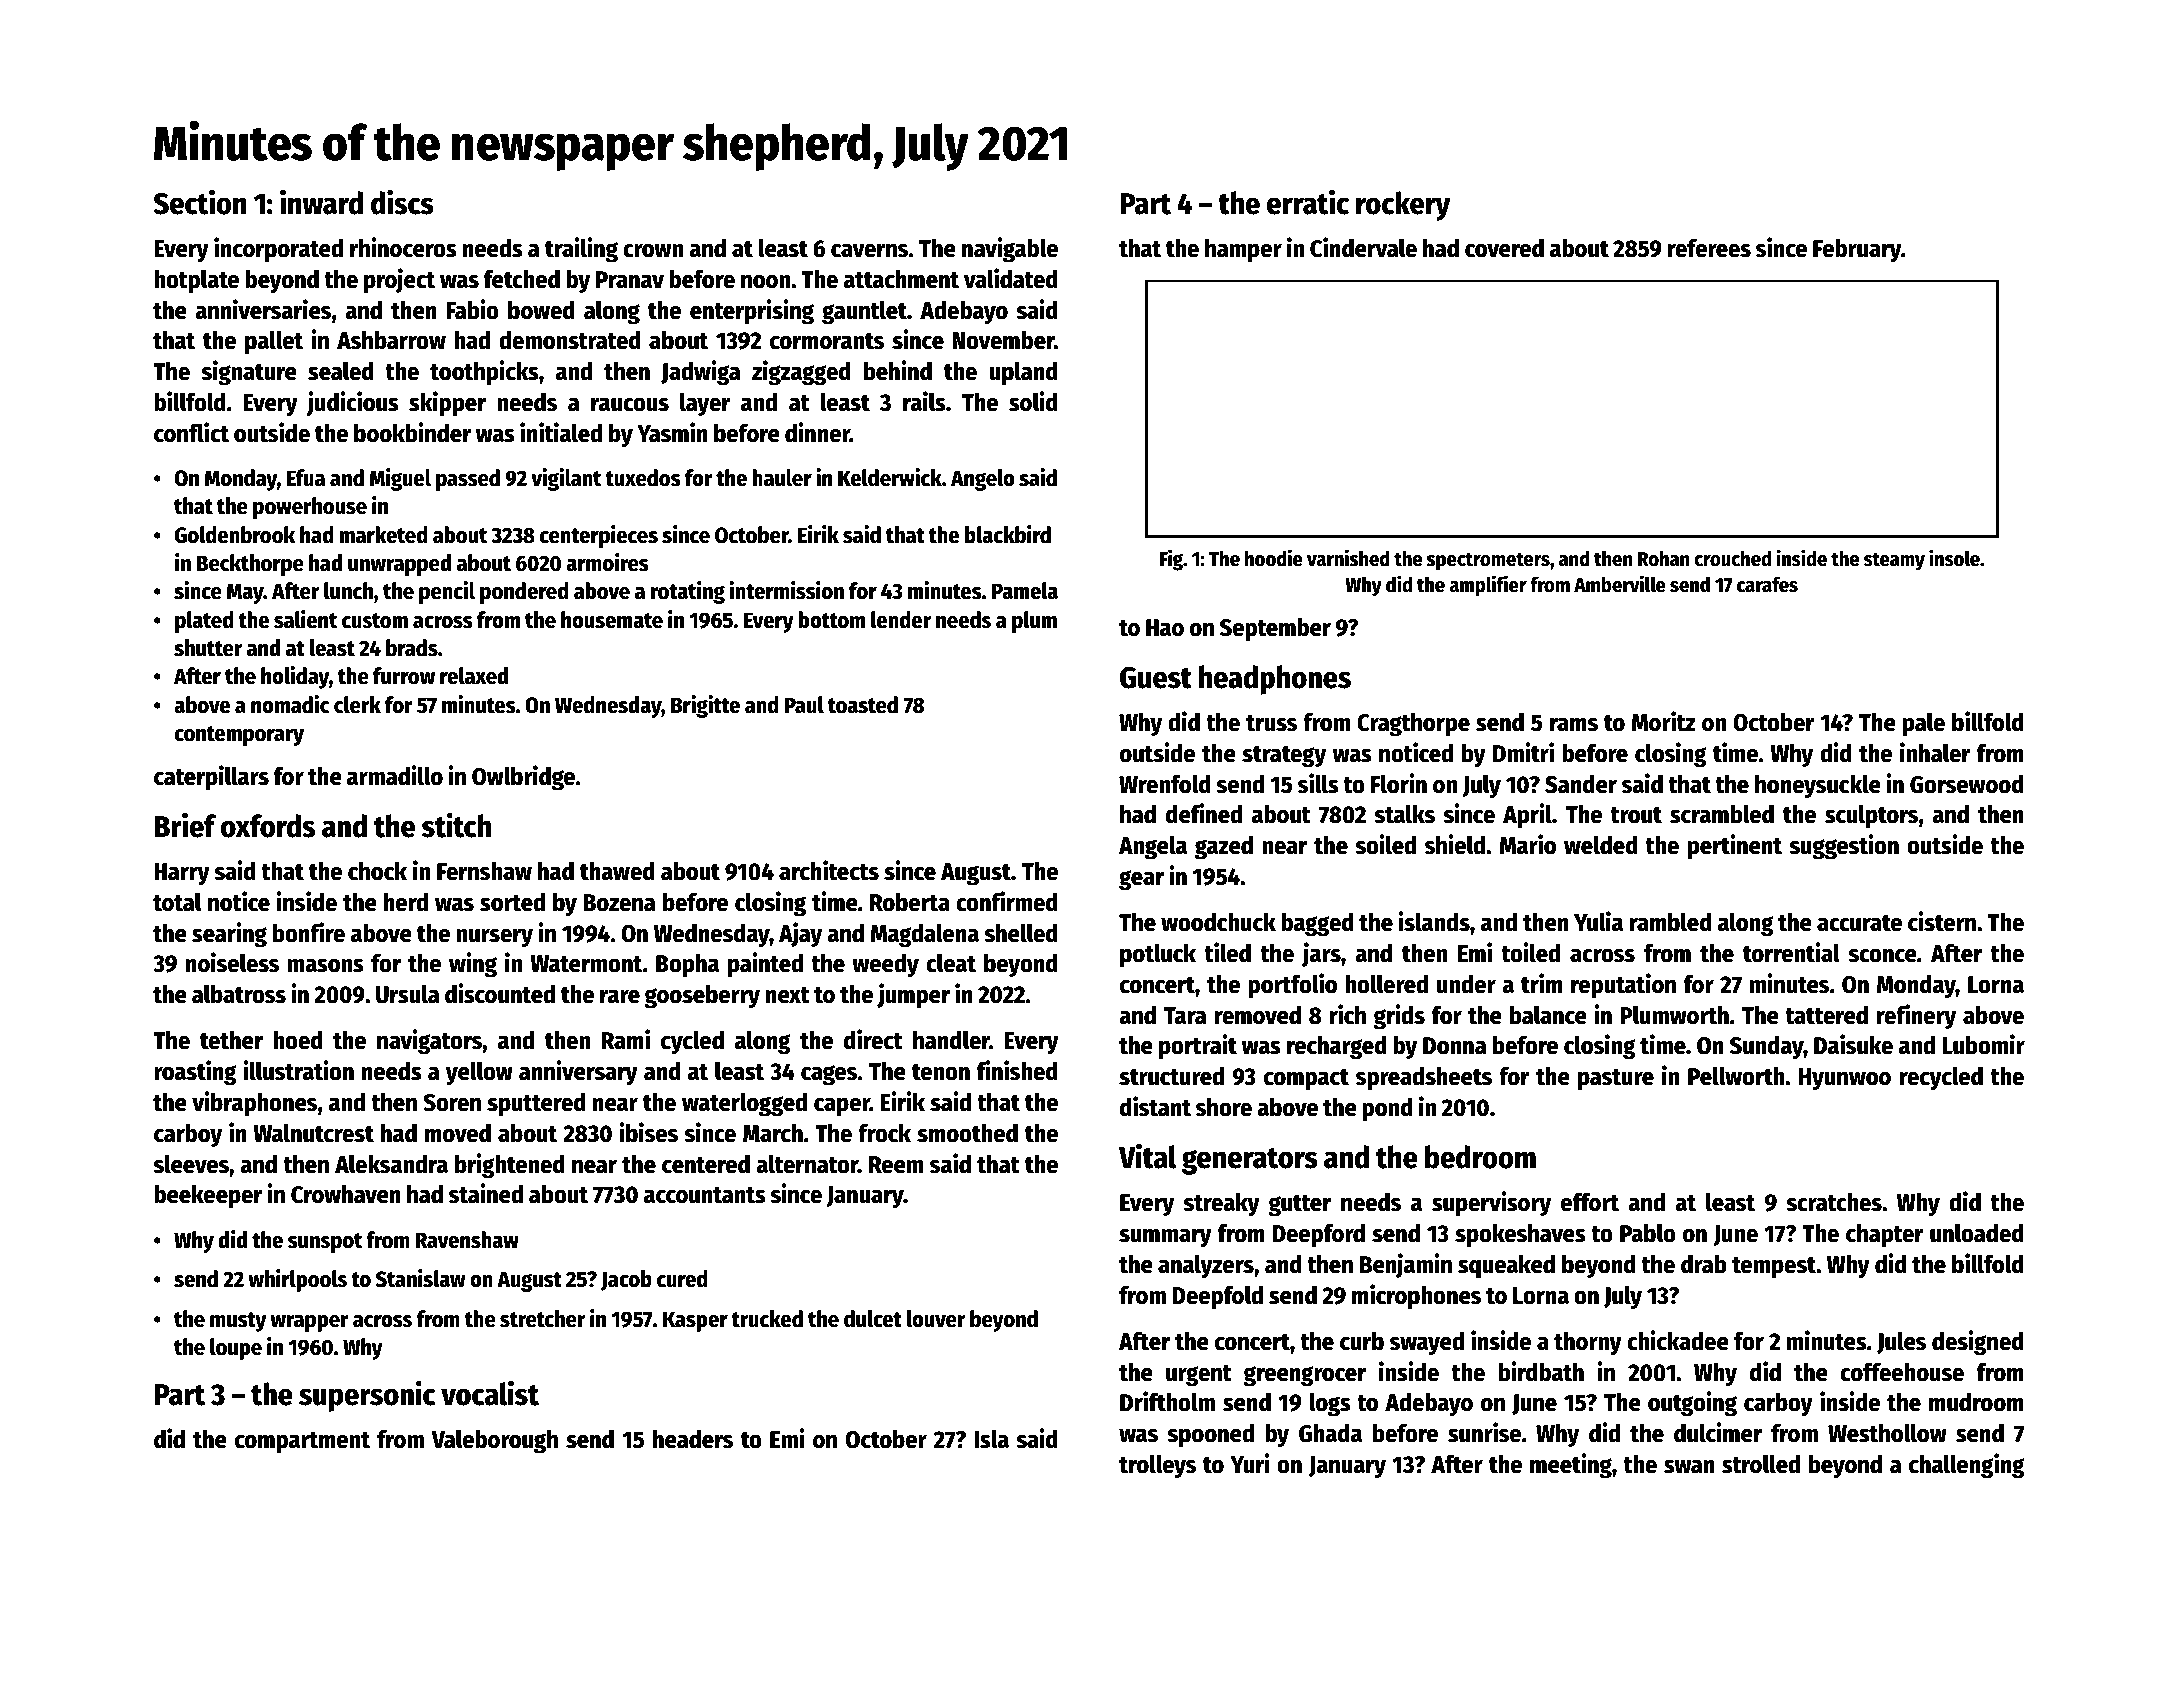 This screenshot has width=2178, height=1683. Describe the element at coordinates (1141, 880) in the screenshot. I see `gear` at that location.
